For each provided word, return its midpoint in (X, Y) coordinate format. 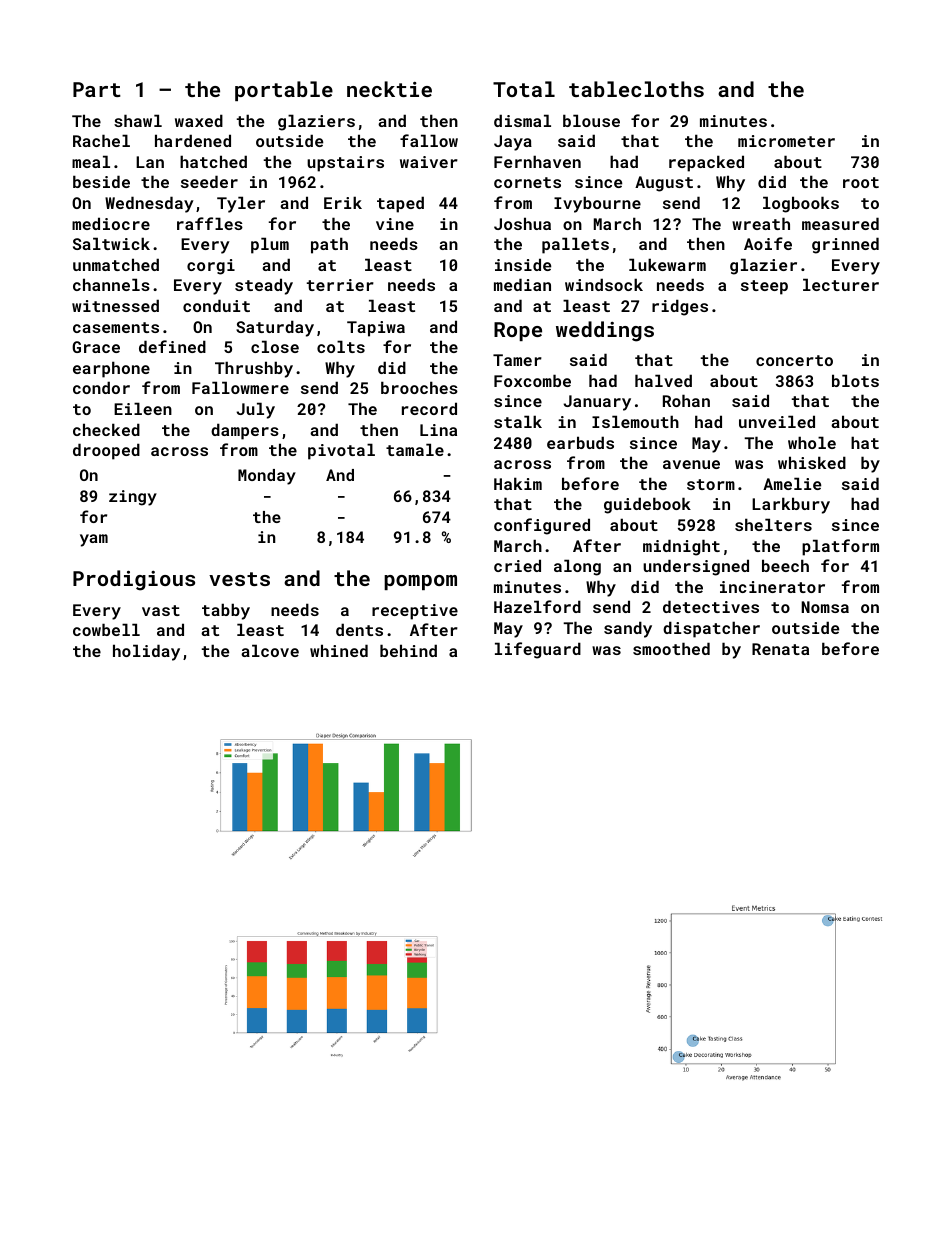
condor (101, 387)
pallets (575, 245)
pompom (420, 582)
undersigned (696, 567)
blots (855, 380)
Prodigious (134, 580)
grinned (845, 245)
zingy (133, 498)
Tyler (241, 204)
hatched (213, 161)
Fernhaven (537, 161)
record (429, 408)
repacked (706, 163)
